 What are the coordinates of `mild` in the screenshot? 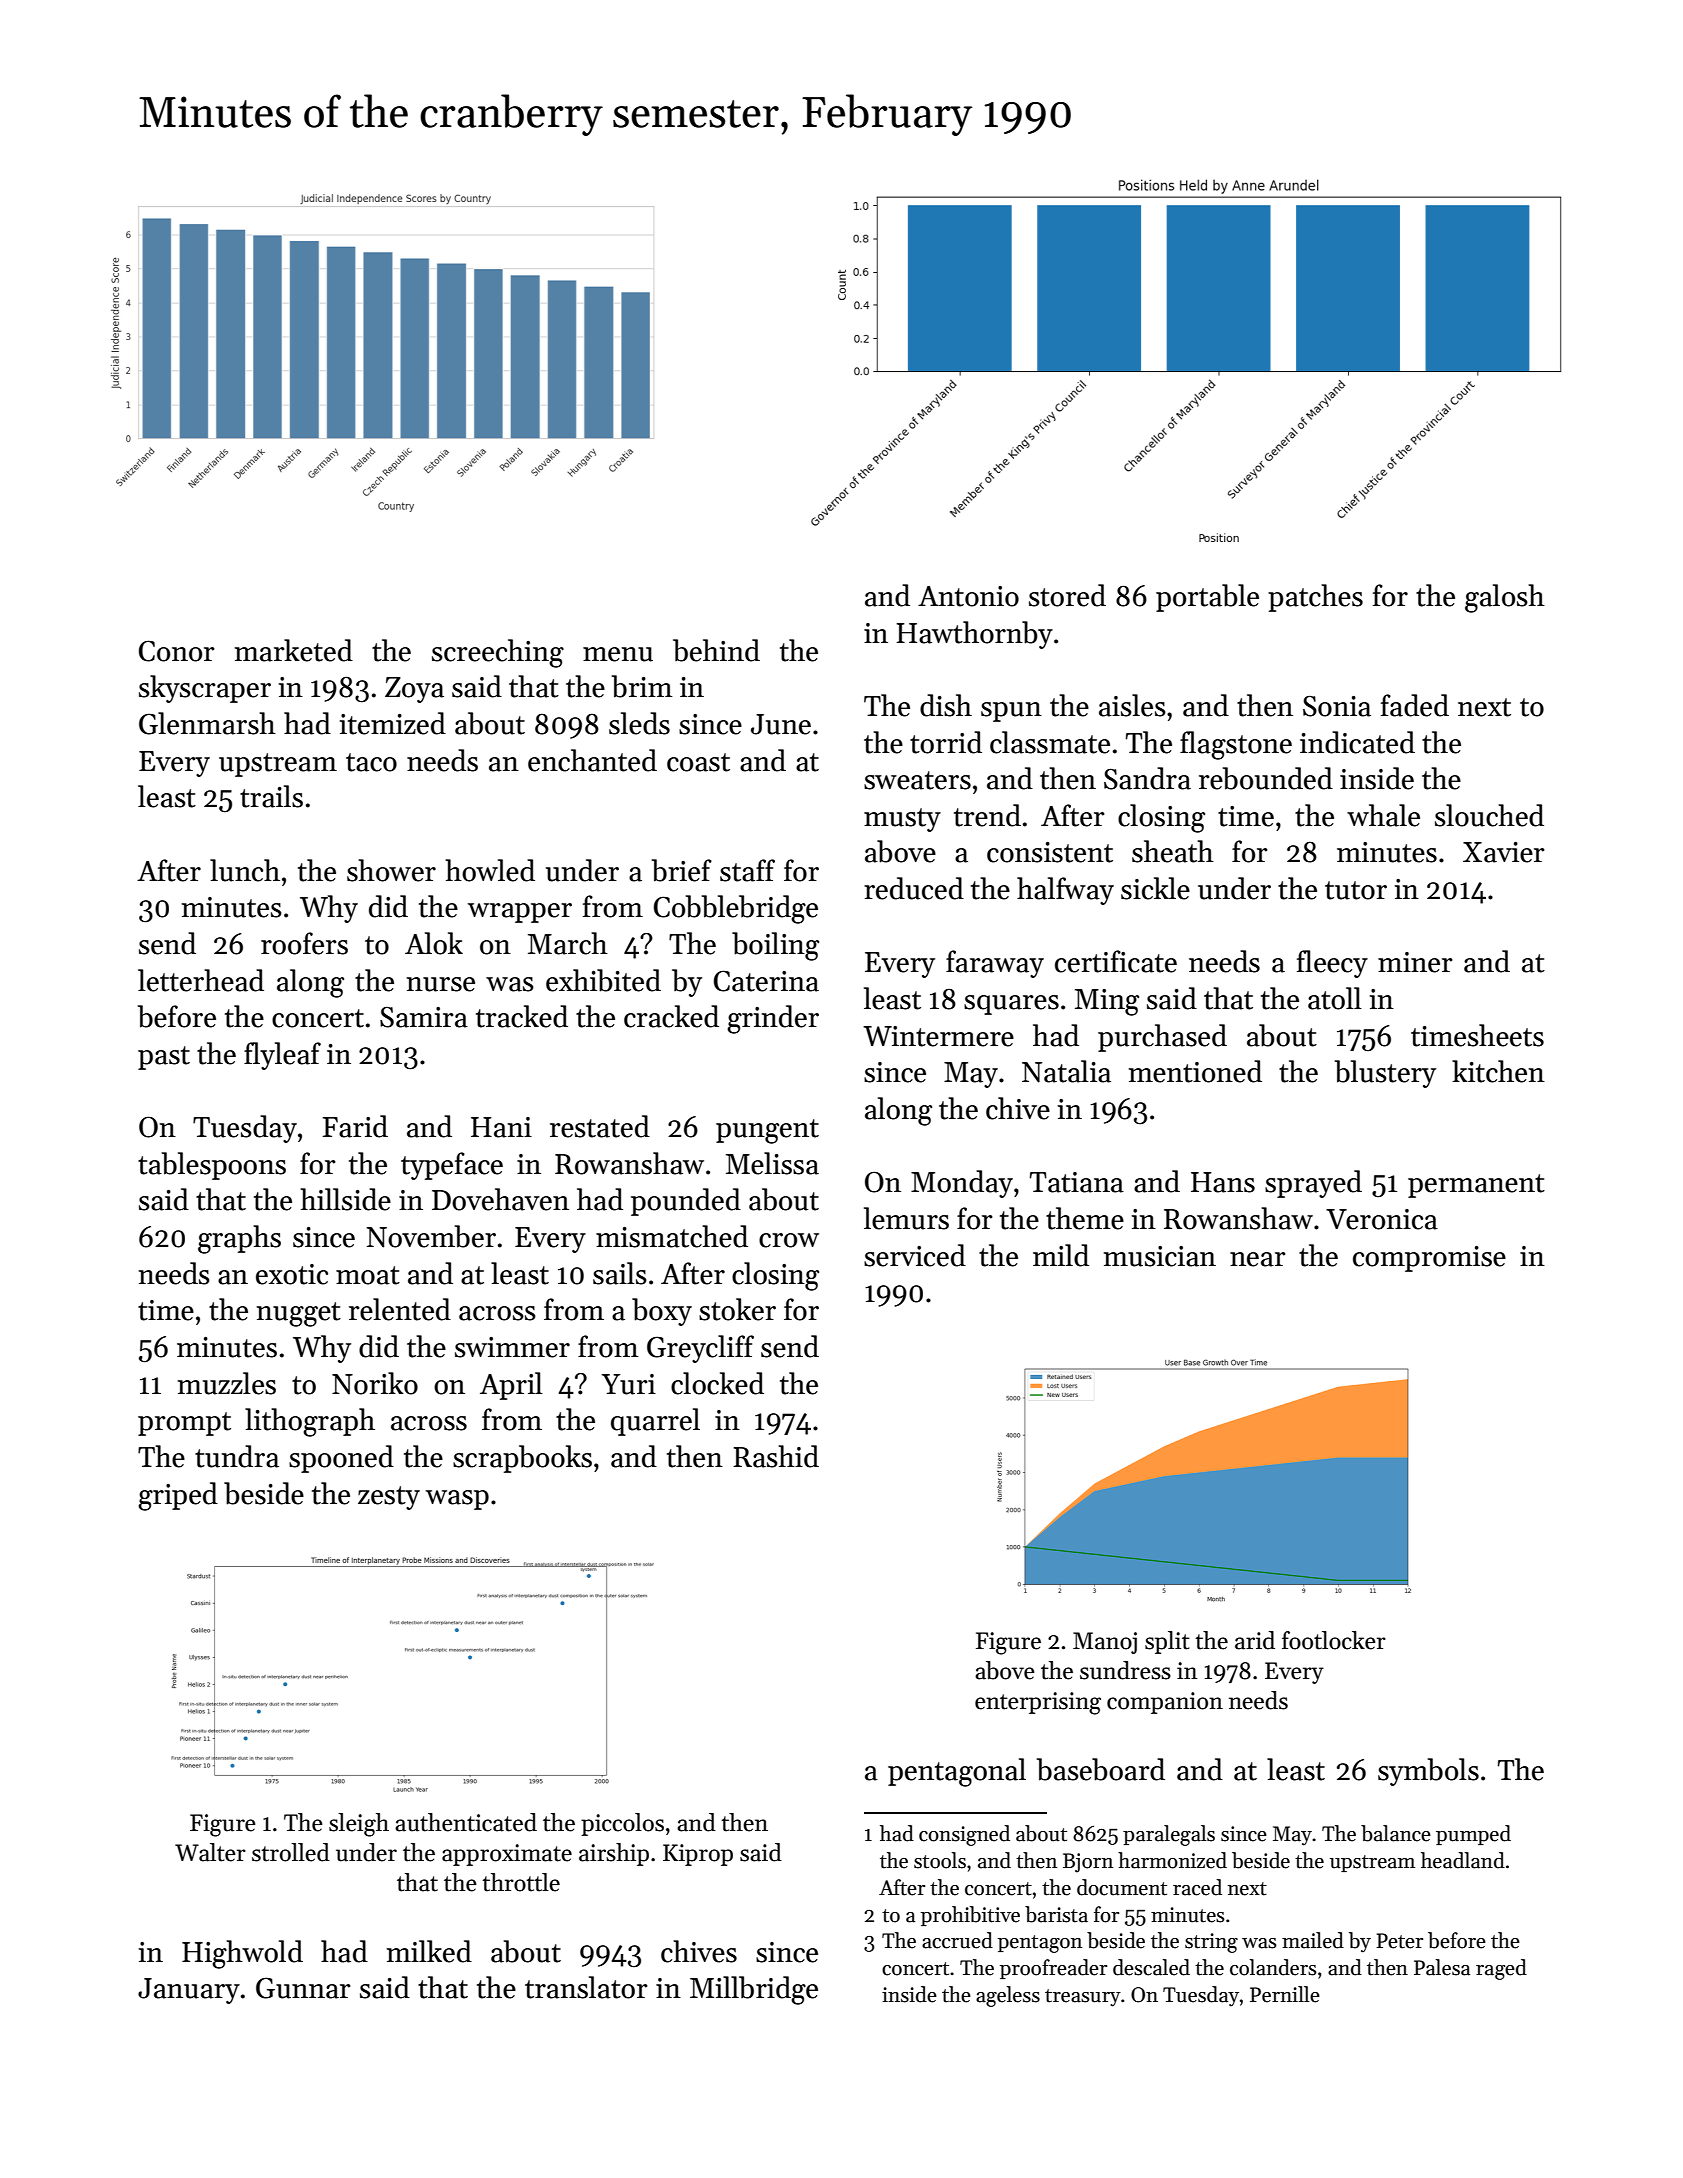 It's located at (1061, 1255).
